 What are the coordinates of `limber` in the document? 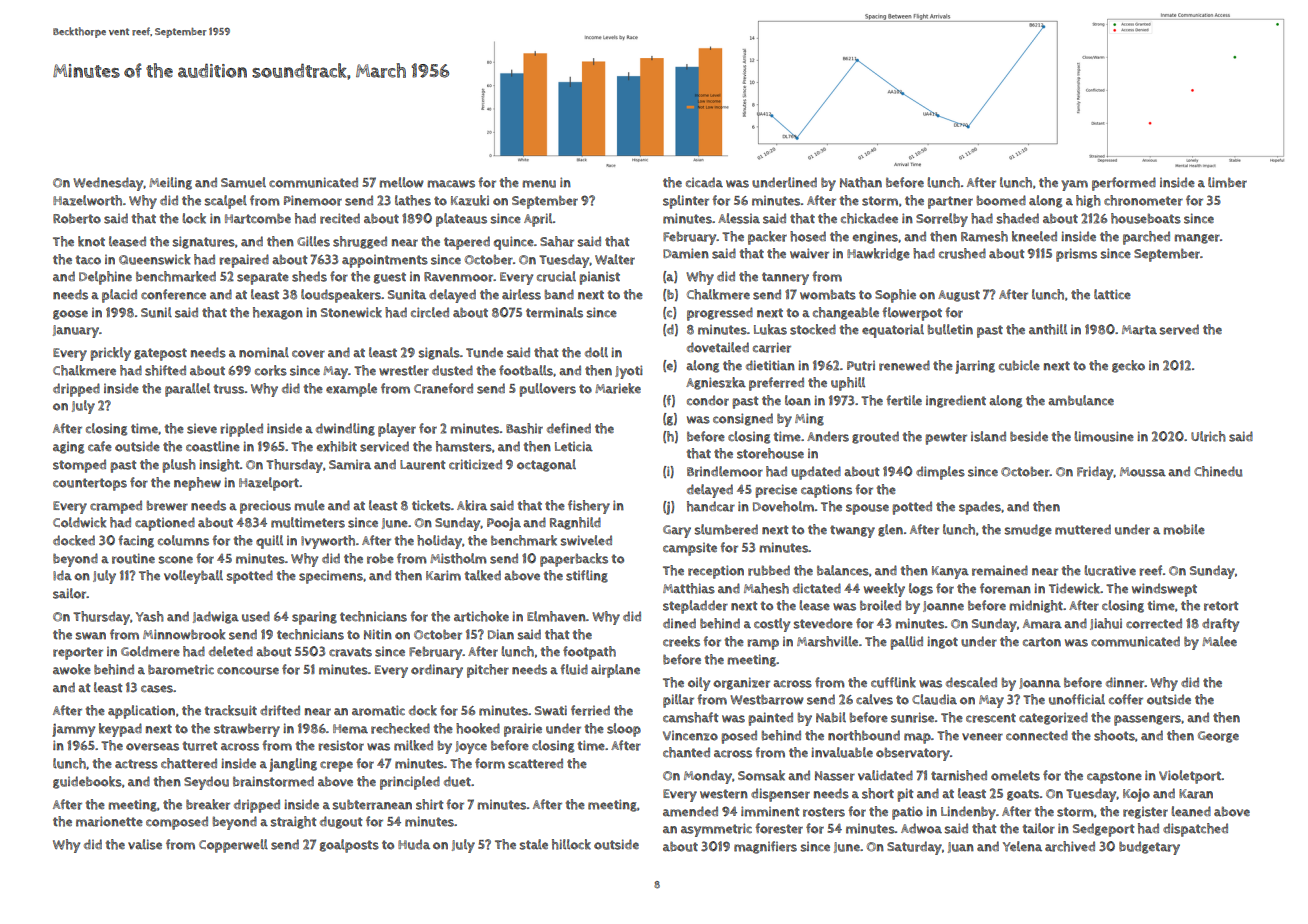 It's located at (1227, 182).
